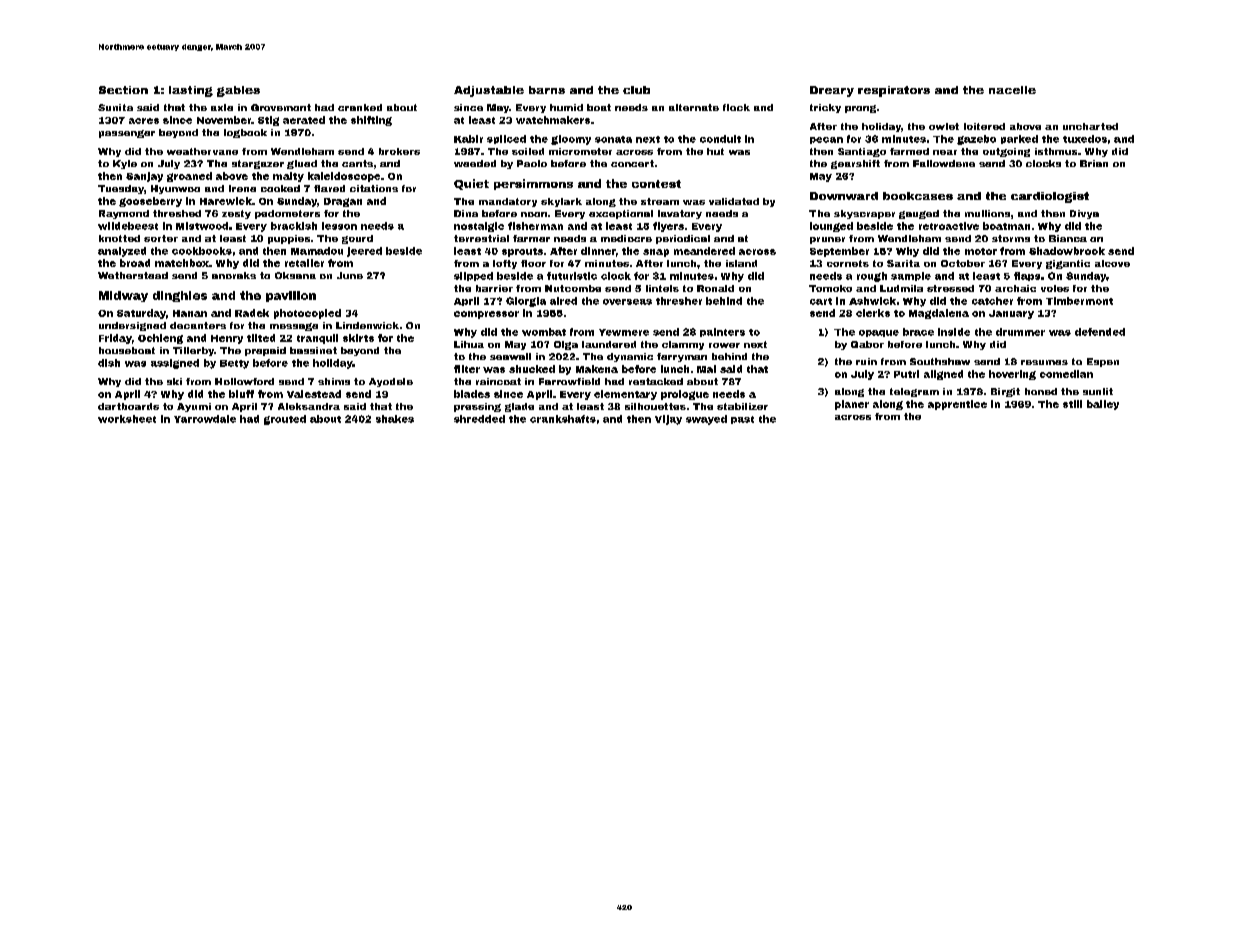  I want to click on prologue, so click(685, 395).
